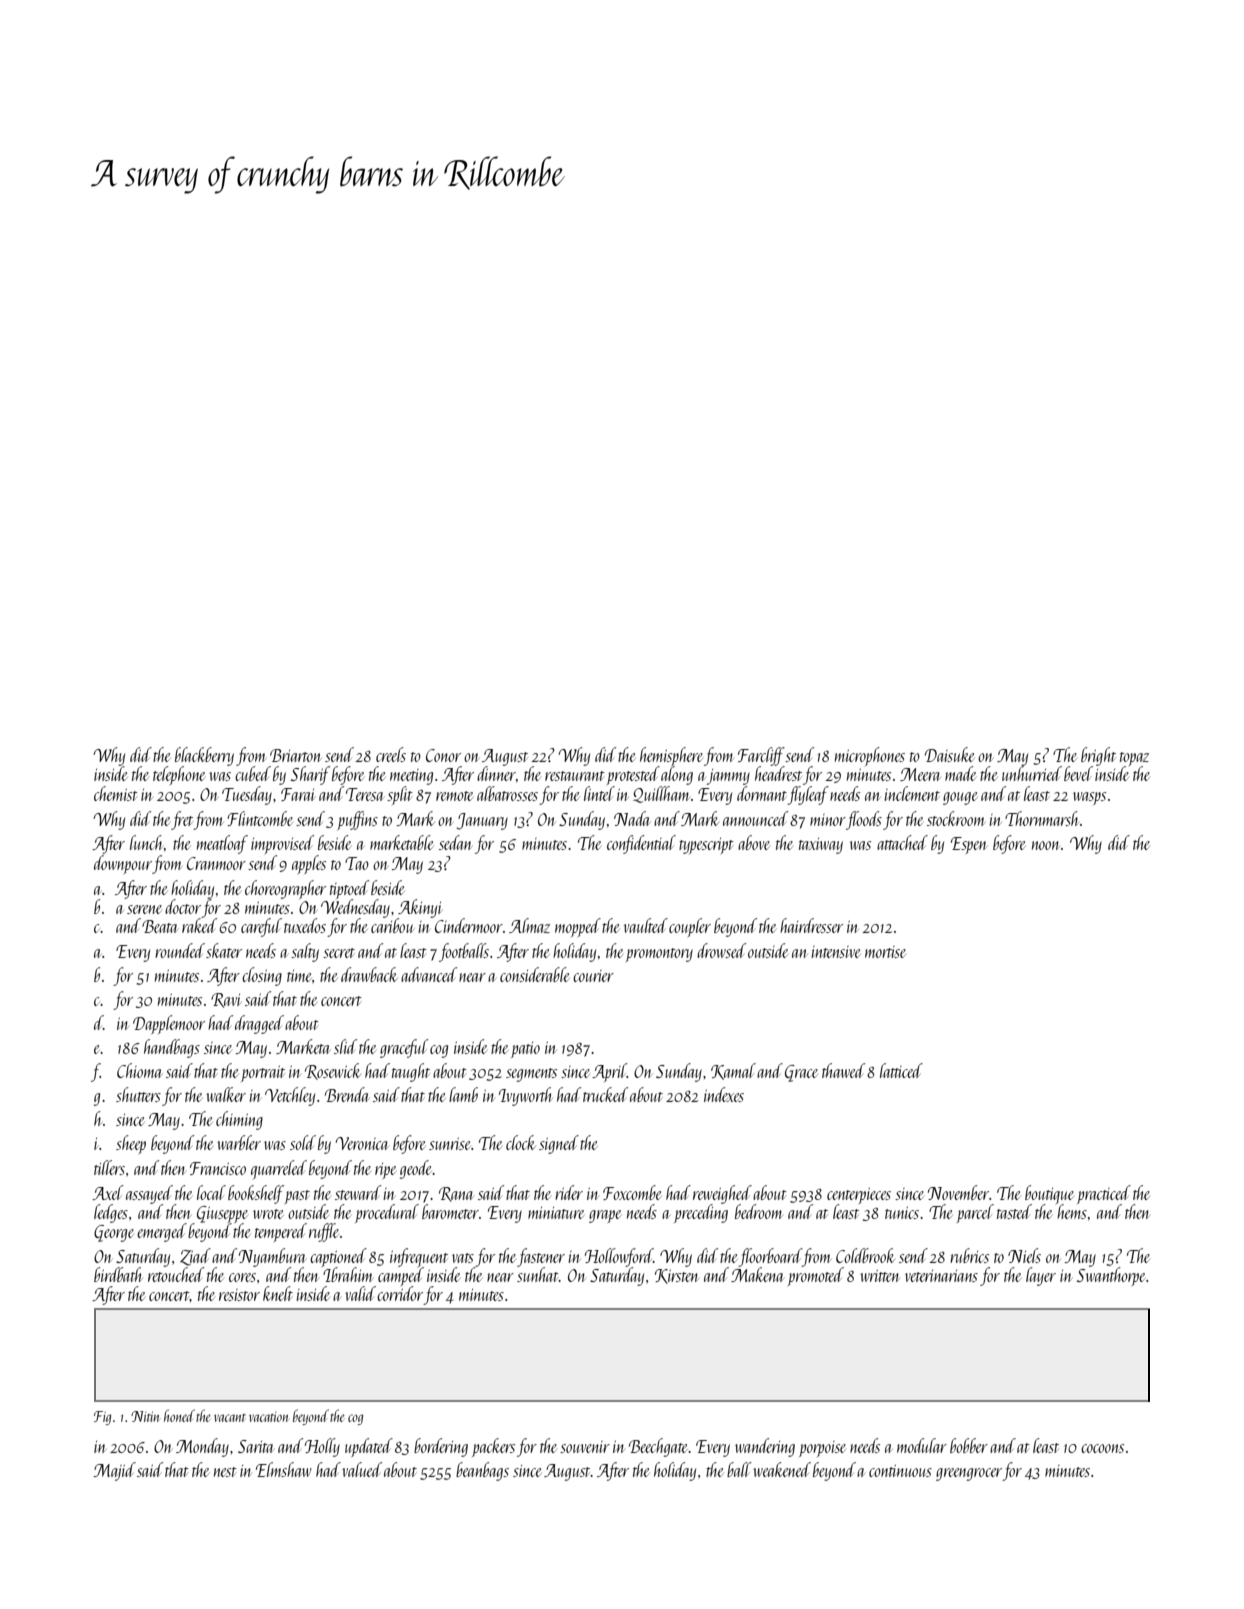  What do you see at coordinates (123, 864) in the image?
I see `downpour` at bounding box center [123, 864].
